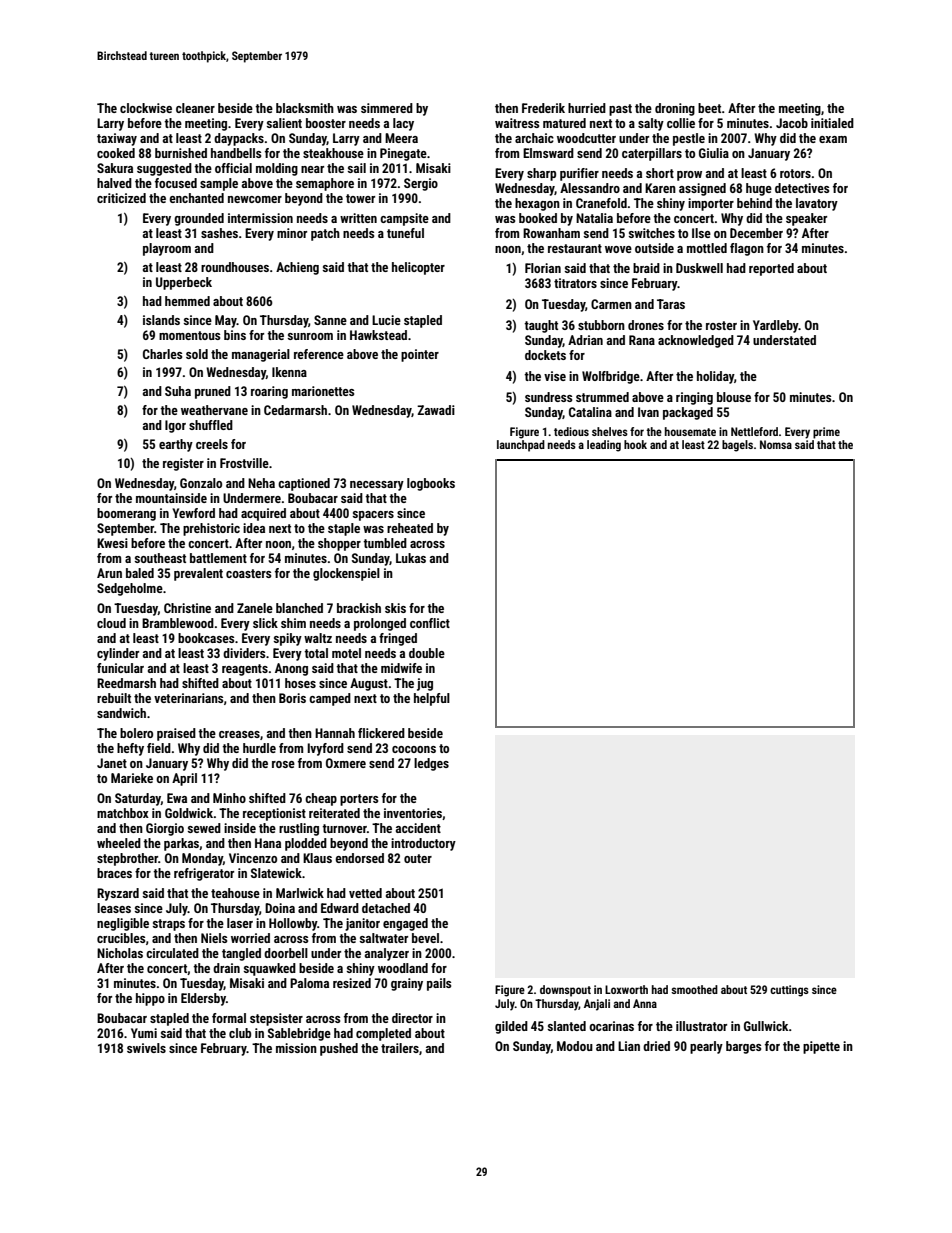 The width and height of the screenshot is (952, 1233). I want to click on clockwise, so click(146, 108).
